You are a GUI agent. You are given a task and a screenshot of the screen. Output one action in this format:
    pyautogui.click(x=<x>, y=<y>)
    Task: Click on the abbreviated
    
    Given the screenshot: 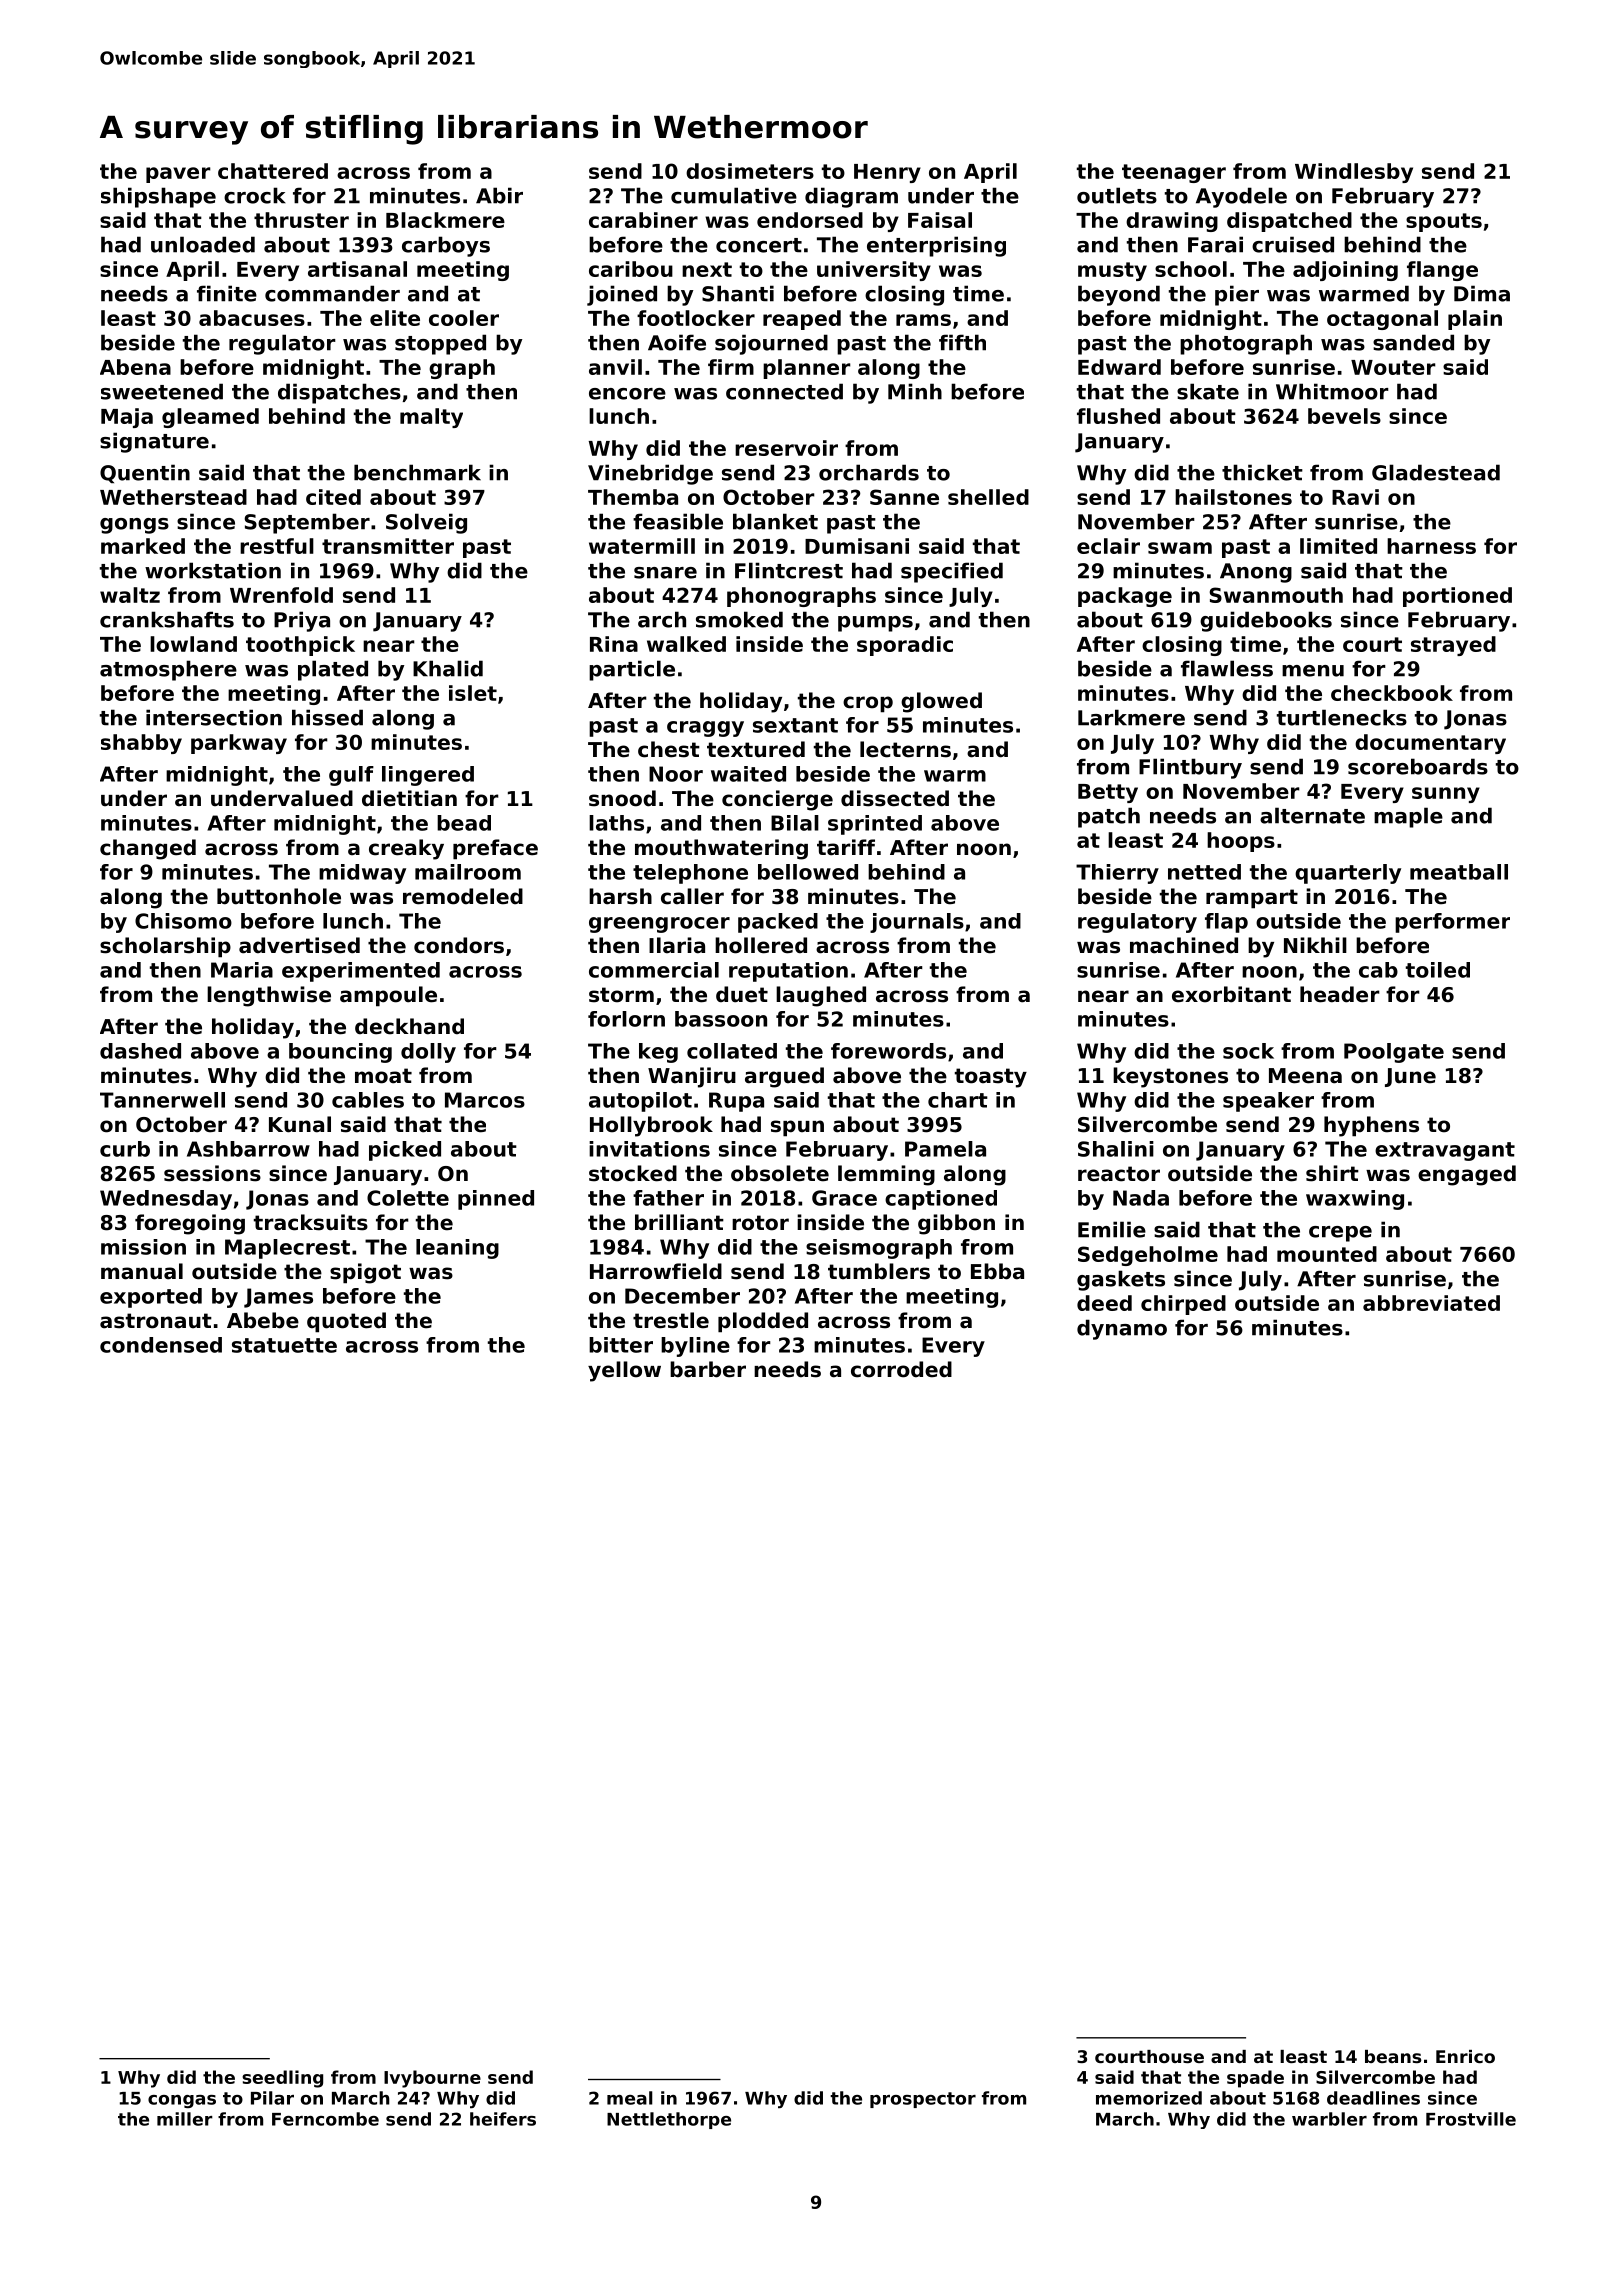 What is the action you would take?
    pyautogui.click(x=1431, y=1303)
